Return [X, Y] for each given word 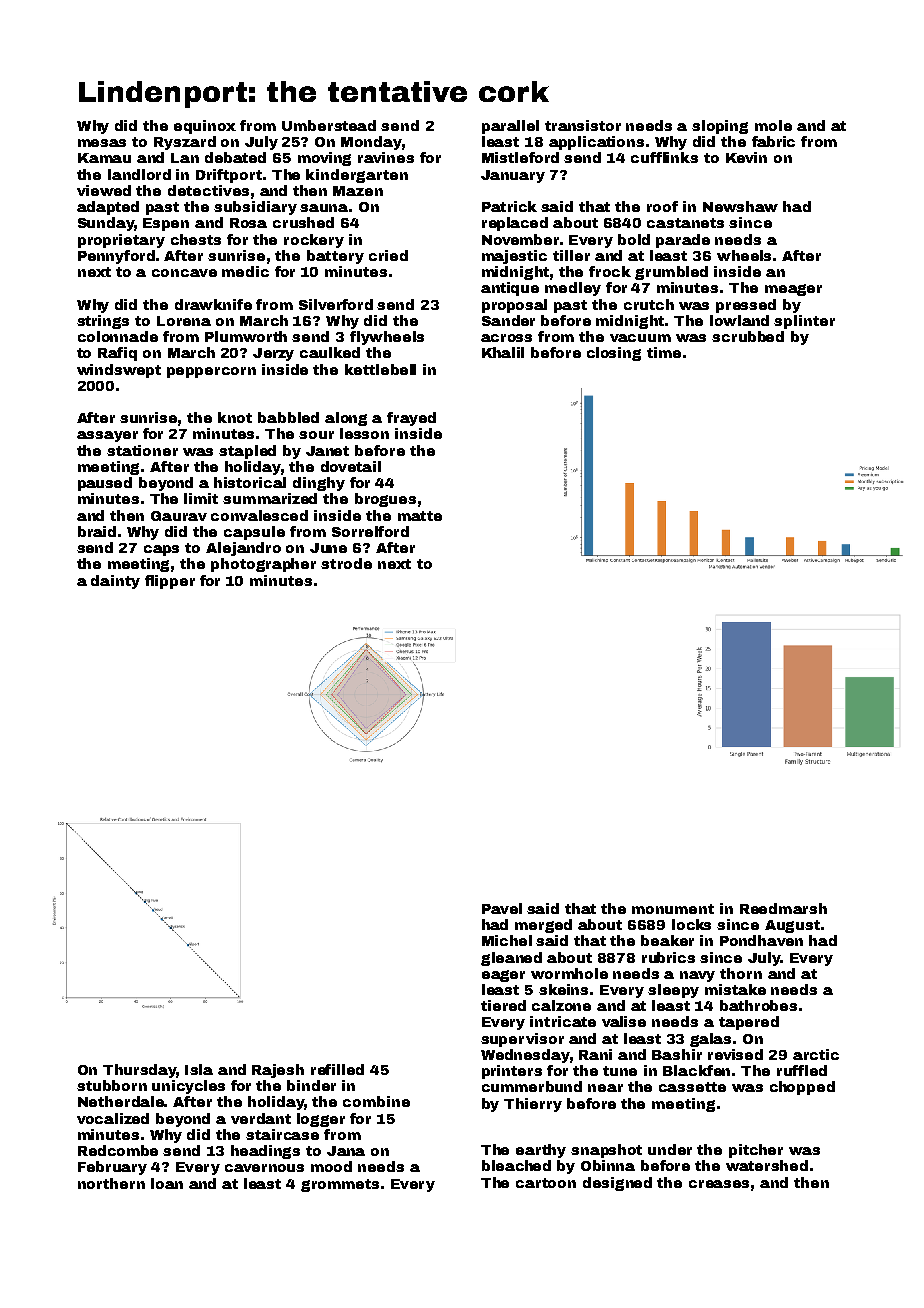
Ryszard [185, 143]
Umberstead [329, 125]
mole [773, 125]
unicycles [188, 1087]
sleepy [673, 991]
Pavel [502, 908]
